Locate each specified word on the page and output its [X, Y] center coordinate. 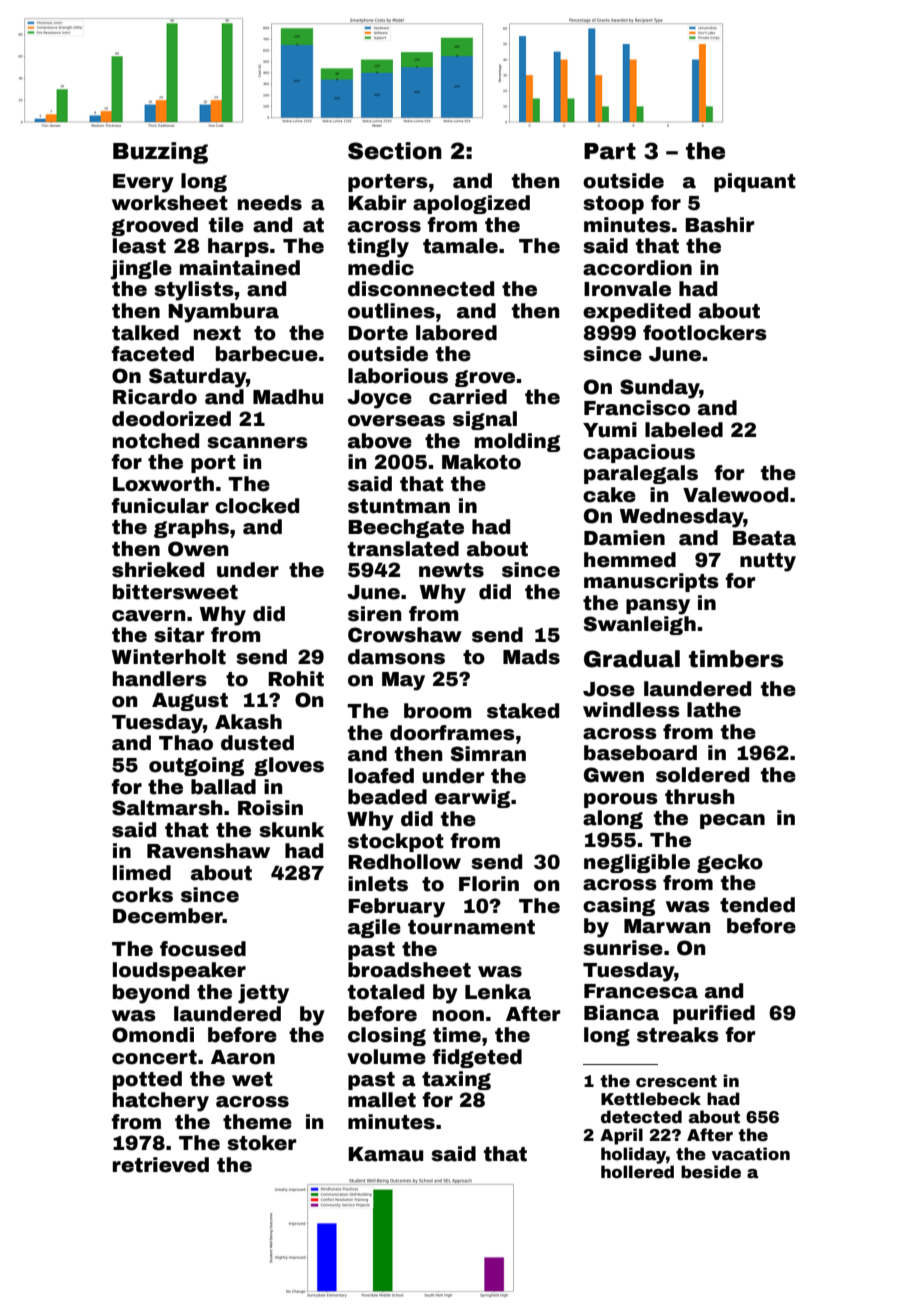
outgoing [196, 766]
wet [252, 1079]
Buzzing [160, 153]
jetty [263, 994]
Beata [764, 538]
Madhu [288, 397]
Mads [531, 657]
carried [468, 397]
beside [711, 1172]
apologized [471, 204]
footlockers [705, 333]
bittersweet [175, 592]
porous [621, 800]
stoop [613, 205]
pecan [732, 821]
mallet [382, 1100]
